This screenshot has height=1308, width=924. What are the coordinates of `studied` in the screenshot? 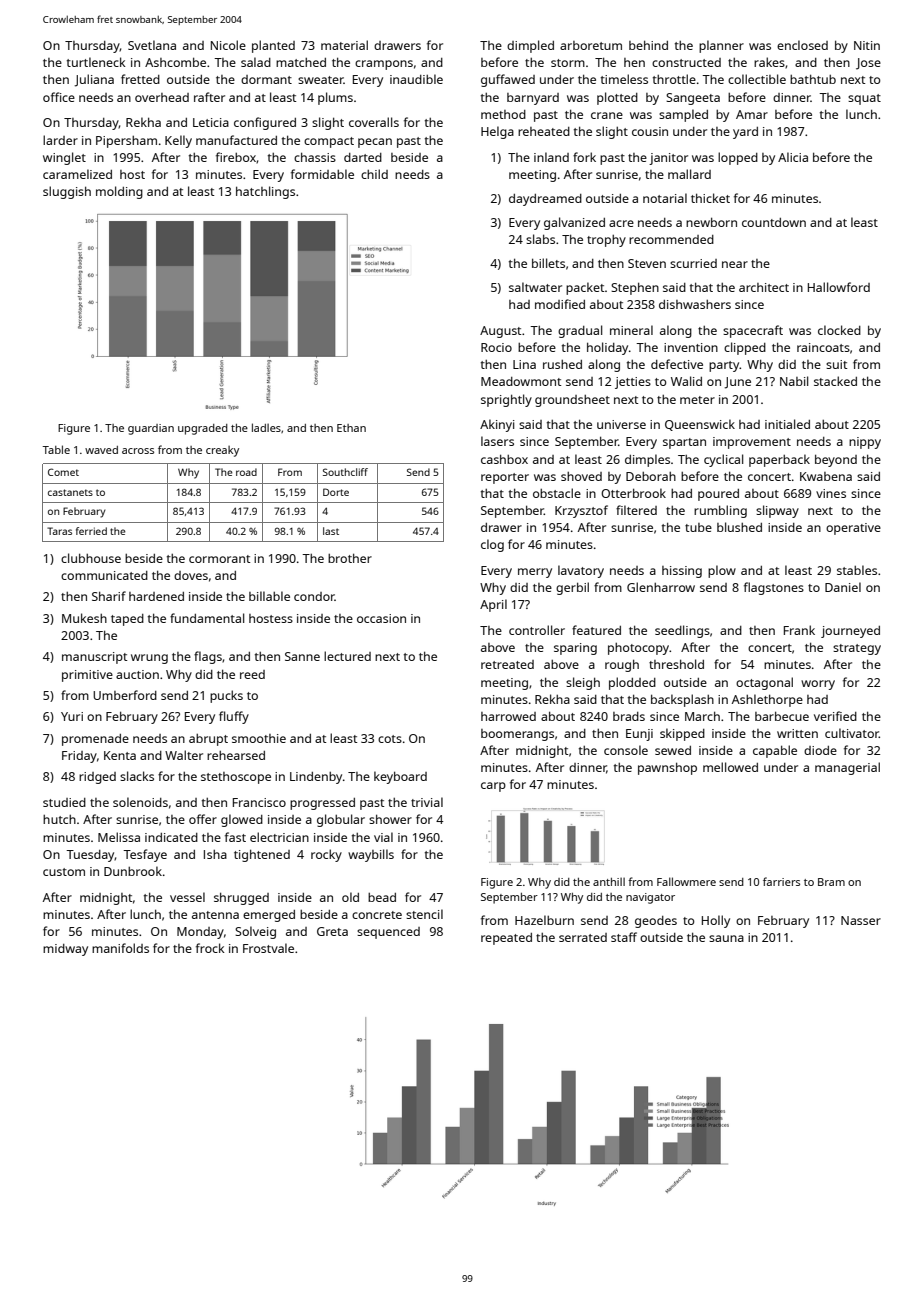 It's located at (64, 802).
